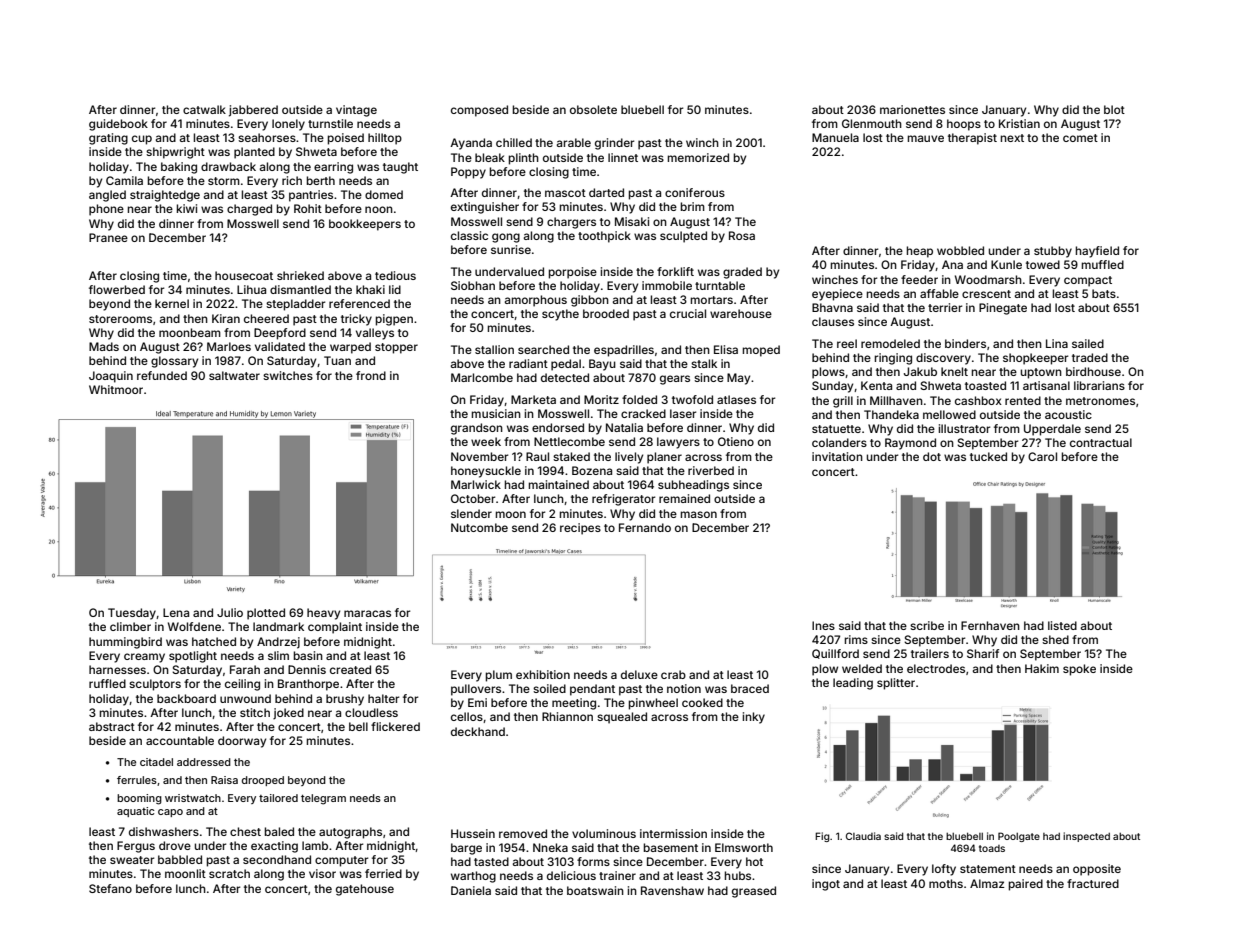 This screenshot has width=1233, height=952. Describe the element at coordinates (322, 873) in the screenshot. I see `visor` at that location.
